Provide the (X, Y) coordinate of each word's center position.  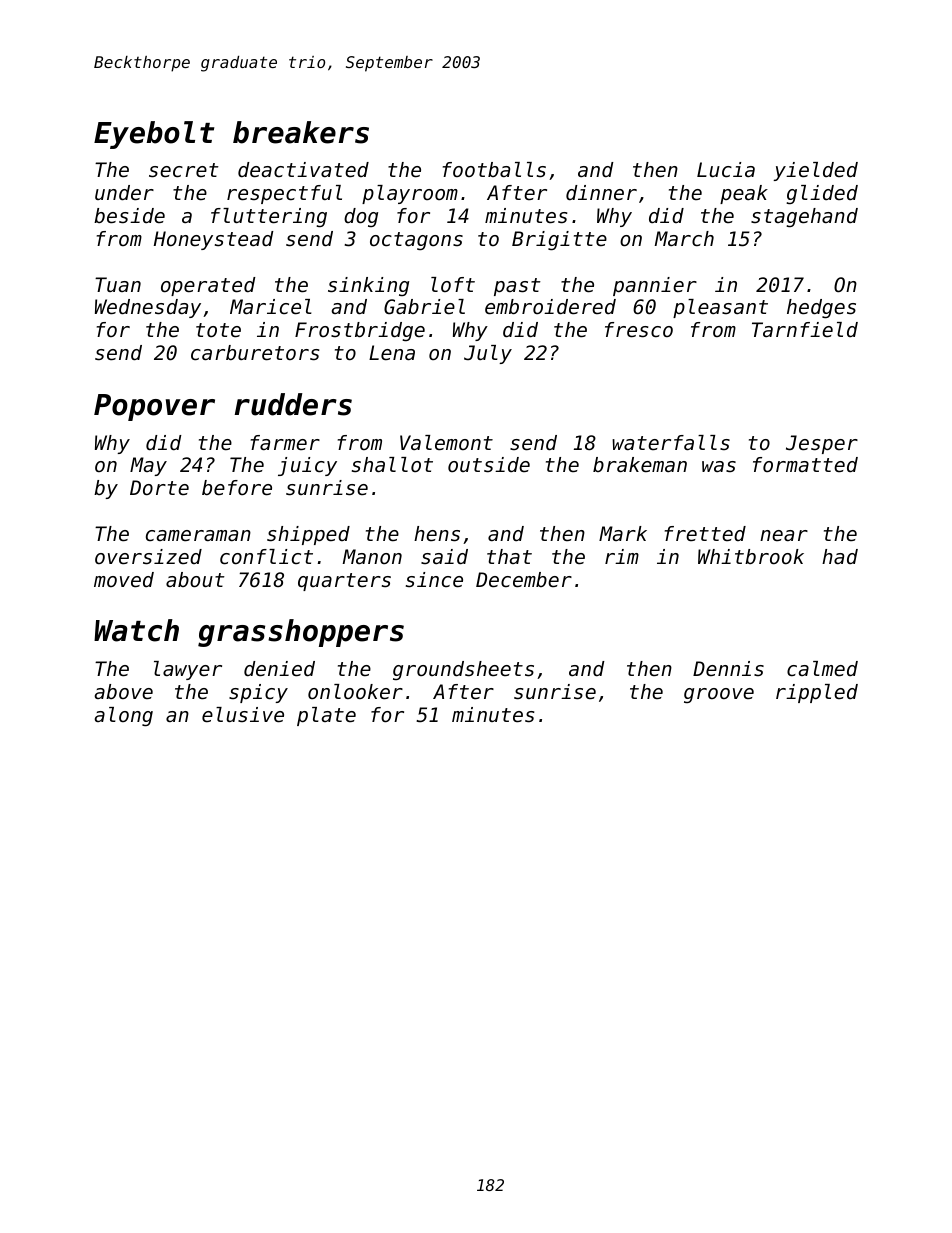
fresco (639, 330)
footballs (494, 170)
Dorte (159, 488)
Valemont (446, 443)
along (123, 716)
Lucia (726, 170)
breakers (301, 132)
